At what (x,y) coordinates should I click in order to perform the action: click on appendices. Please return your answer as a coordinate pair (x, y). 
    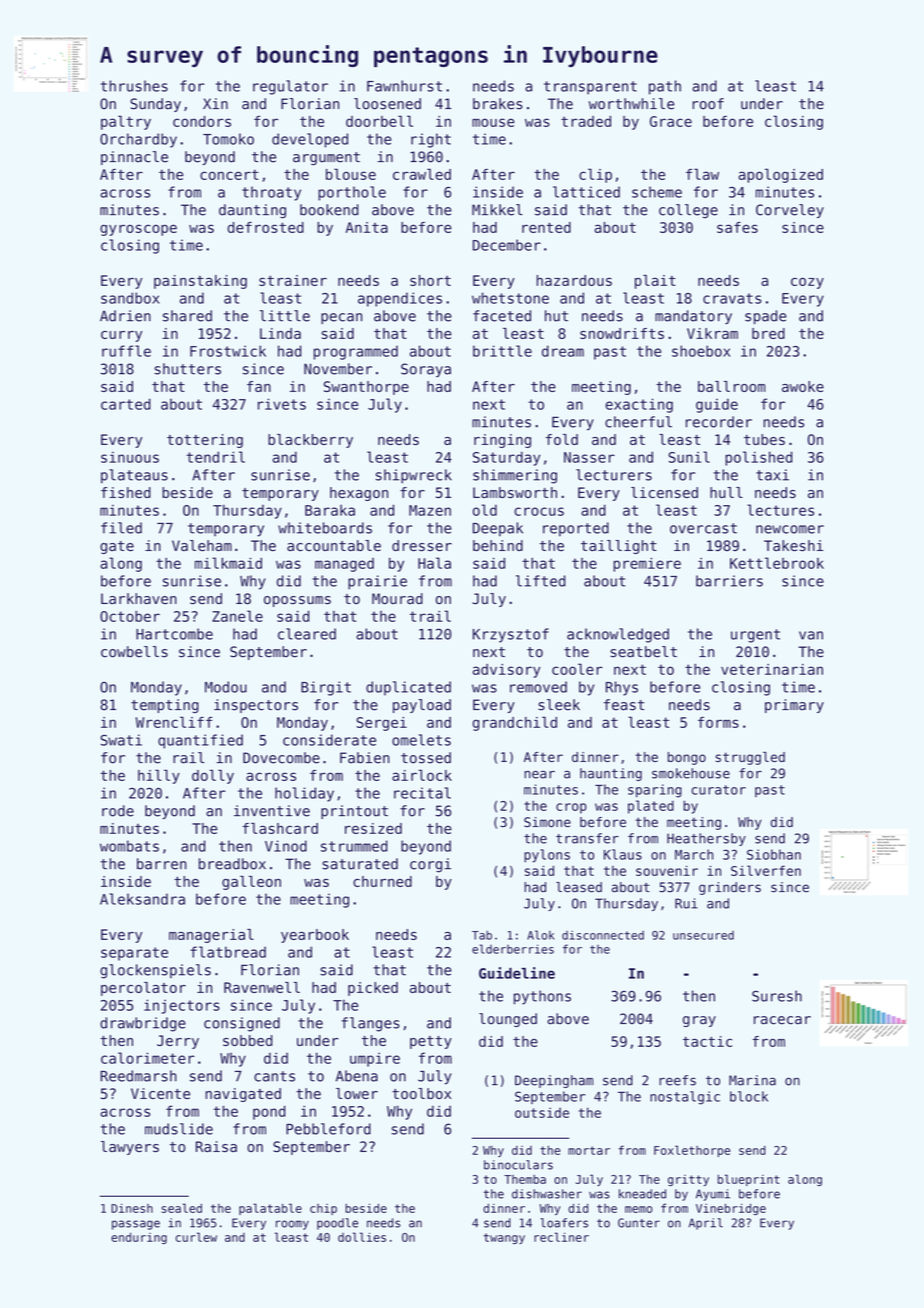
    Looking at the image, I should click on (400, 299).
